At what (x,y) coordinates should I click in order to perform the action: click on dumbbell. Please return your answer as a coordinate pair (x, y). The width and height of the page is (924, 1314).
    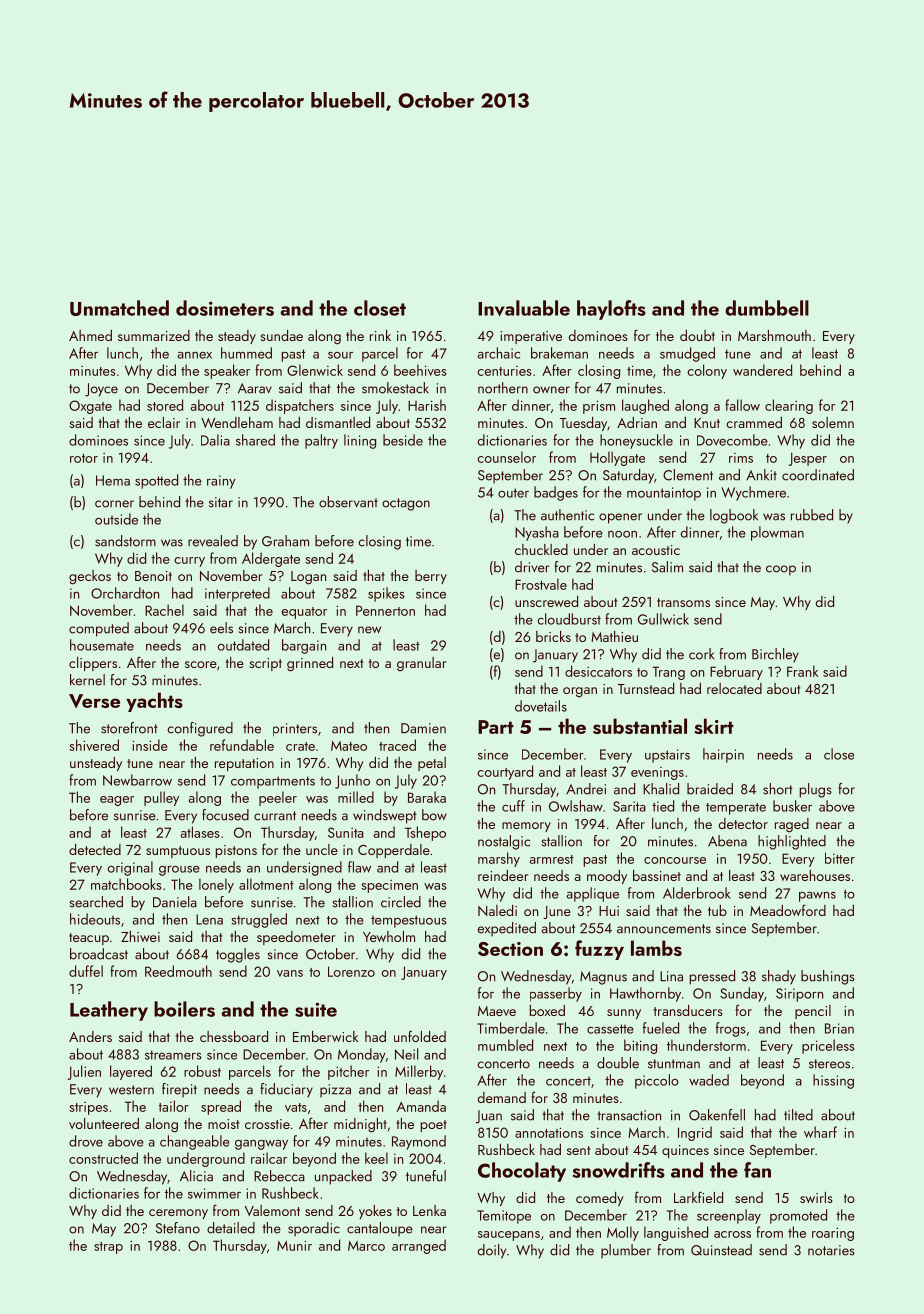
    Looking at the image, I should click on (767, 308).
